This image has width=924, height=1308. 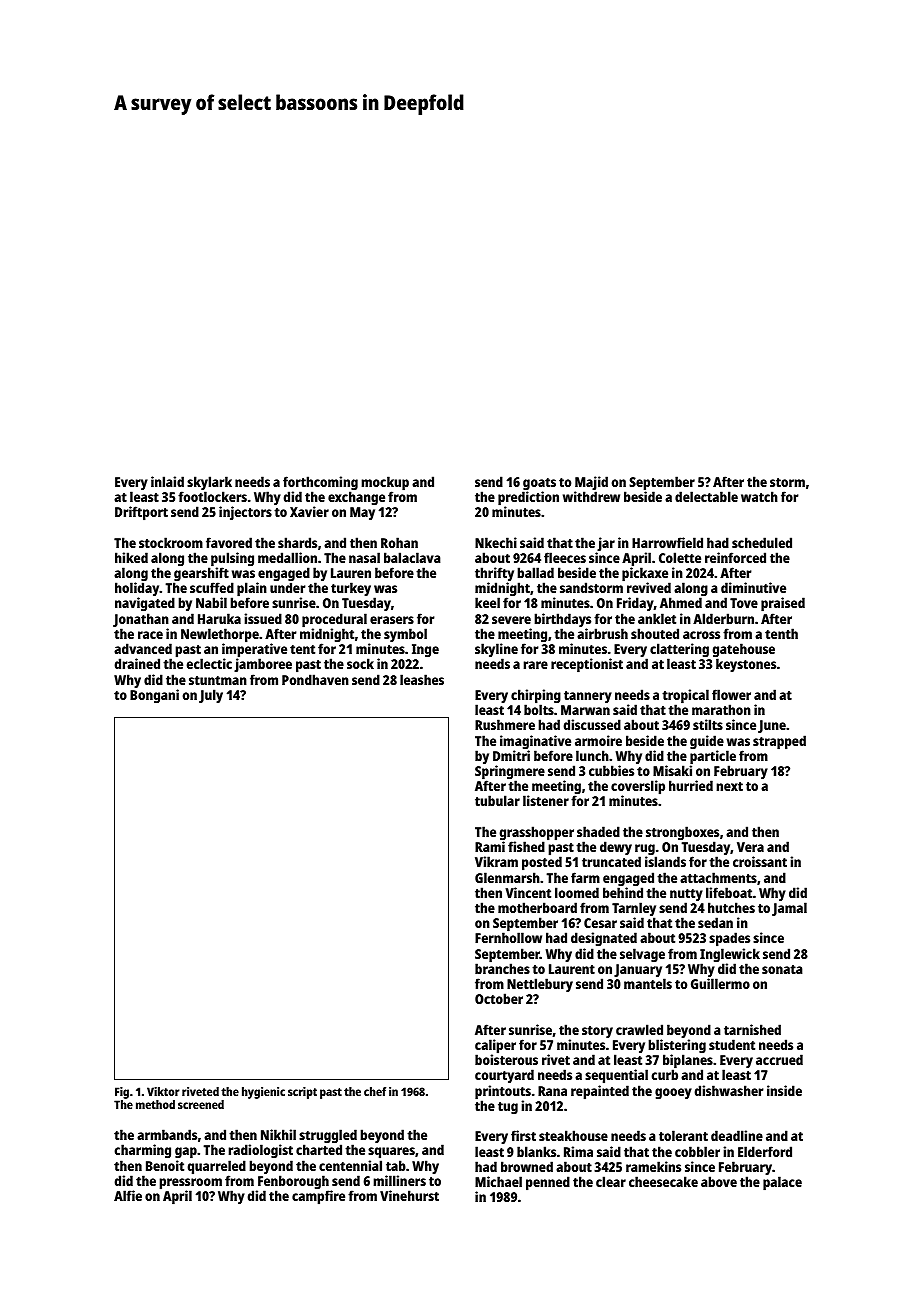 What do you see at coordinates (548, 1183) in the image?
I see `penned` at bounding box center [548, 1183].
